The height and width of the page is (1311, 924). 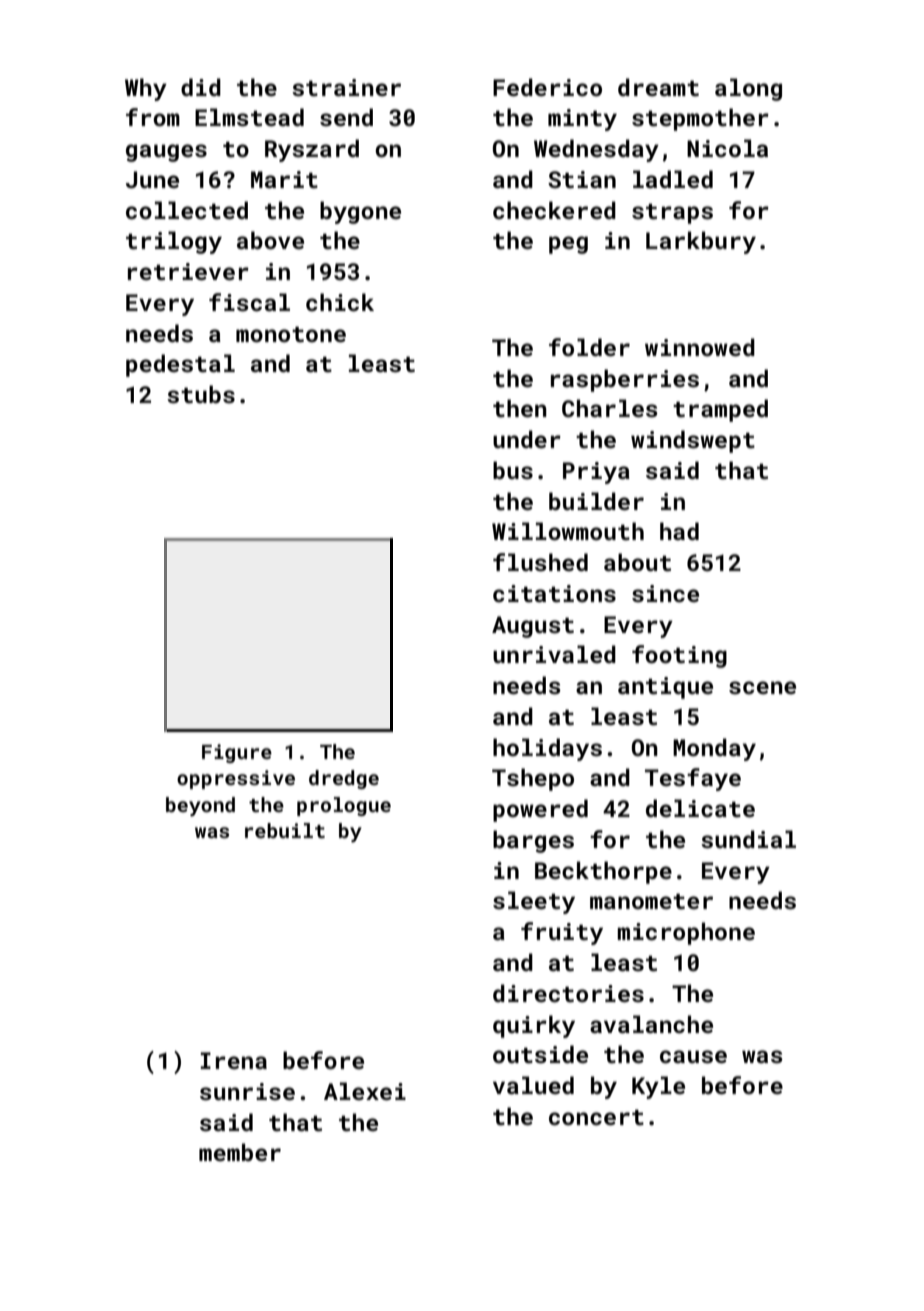 What do you see at coordinates (346, 87) in the page?
I see `strainer` at bounding box center [346, 87].
